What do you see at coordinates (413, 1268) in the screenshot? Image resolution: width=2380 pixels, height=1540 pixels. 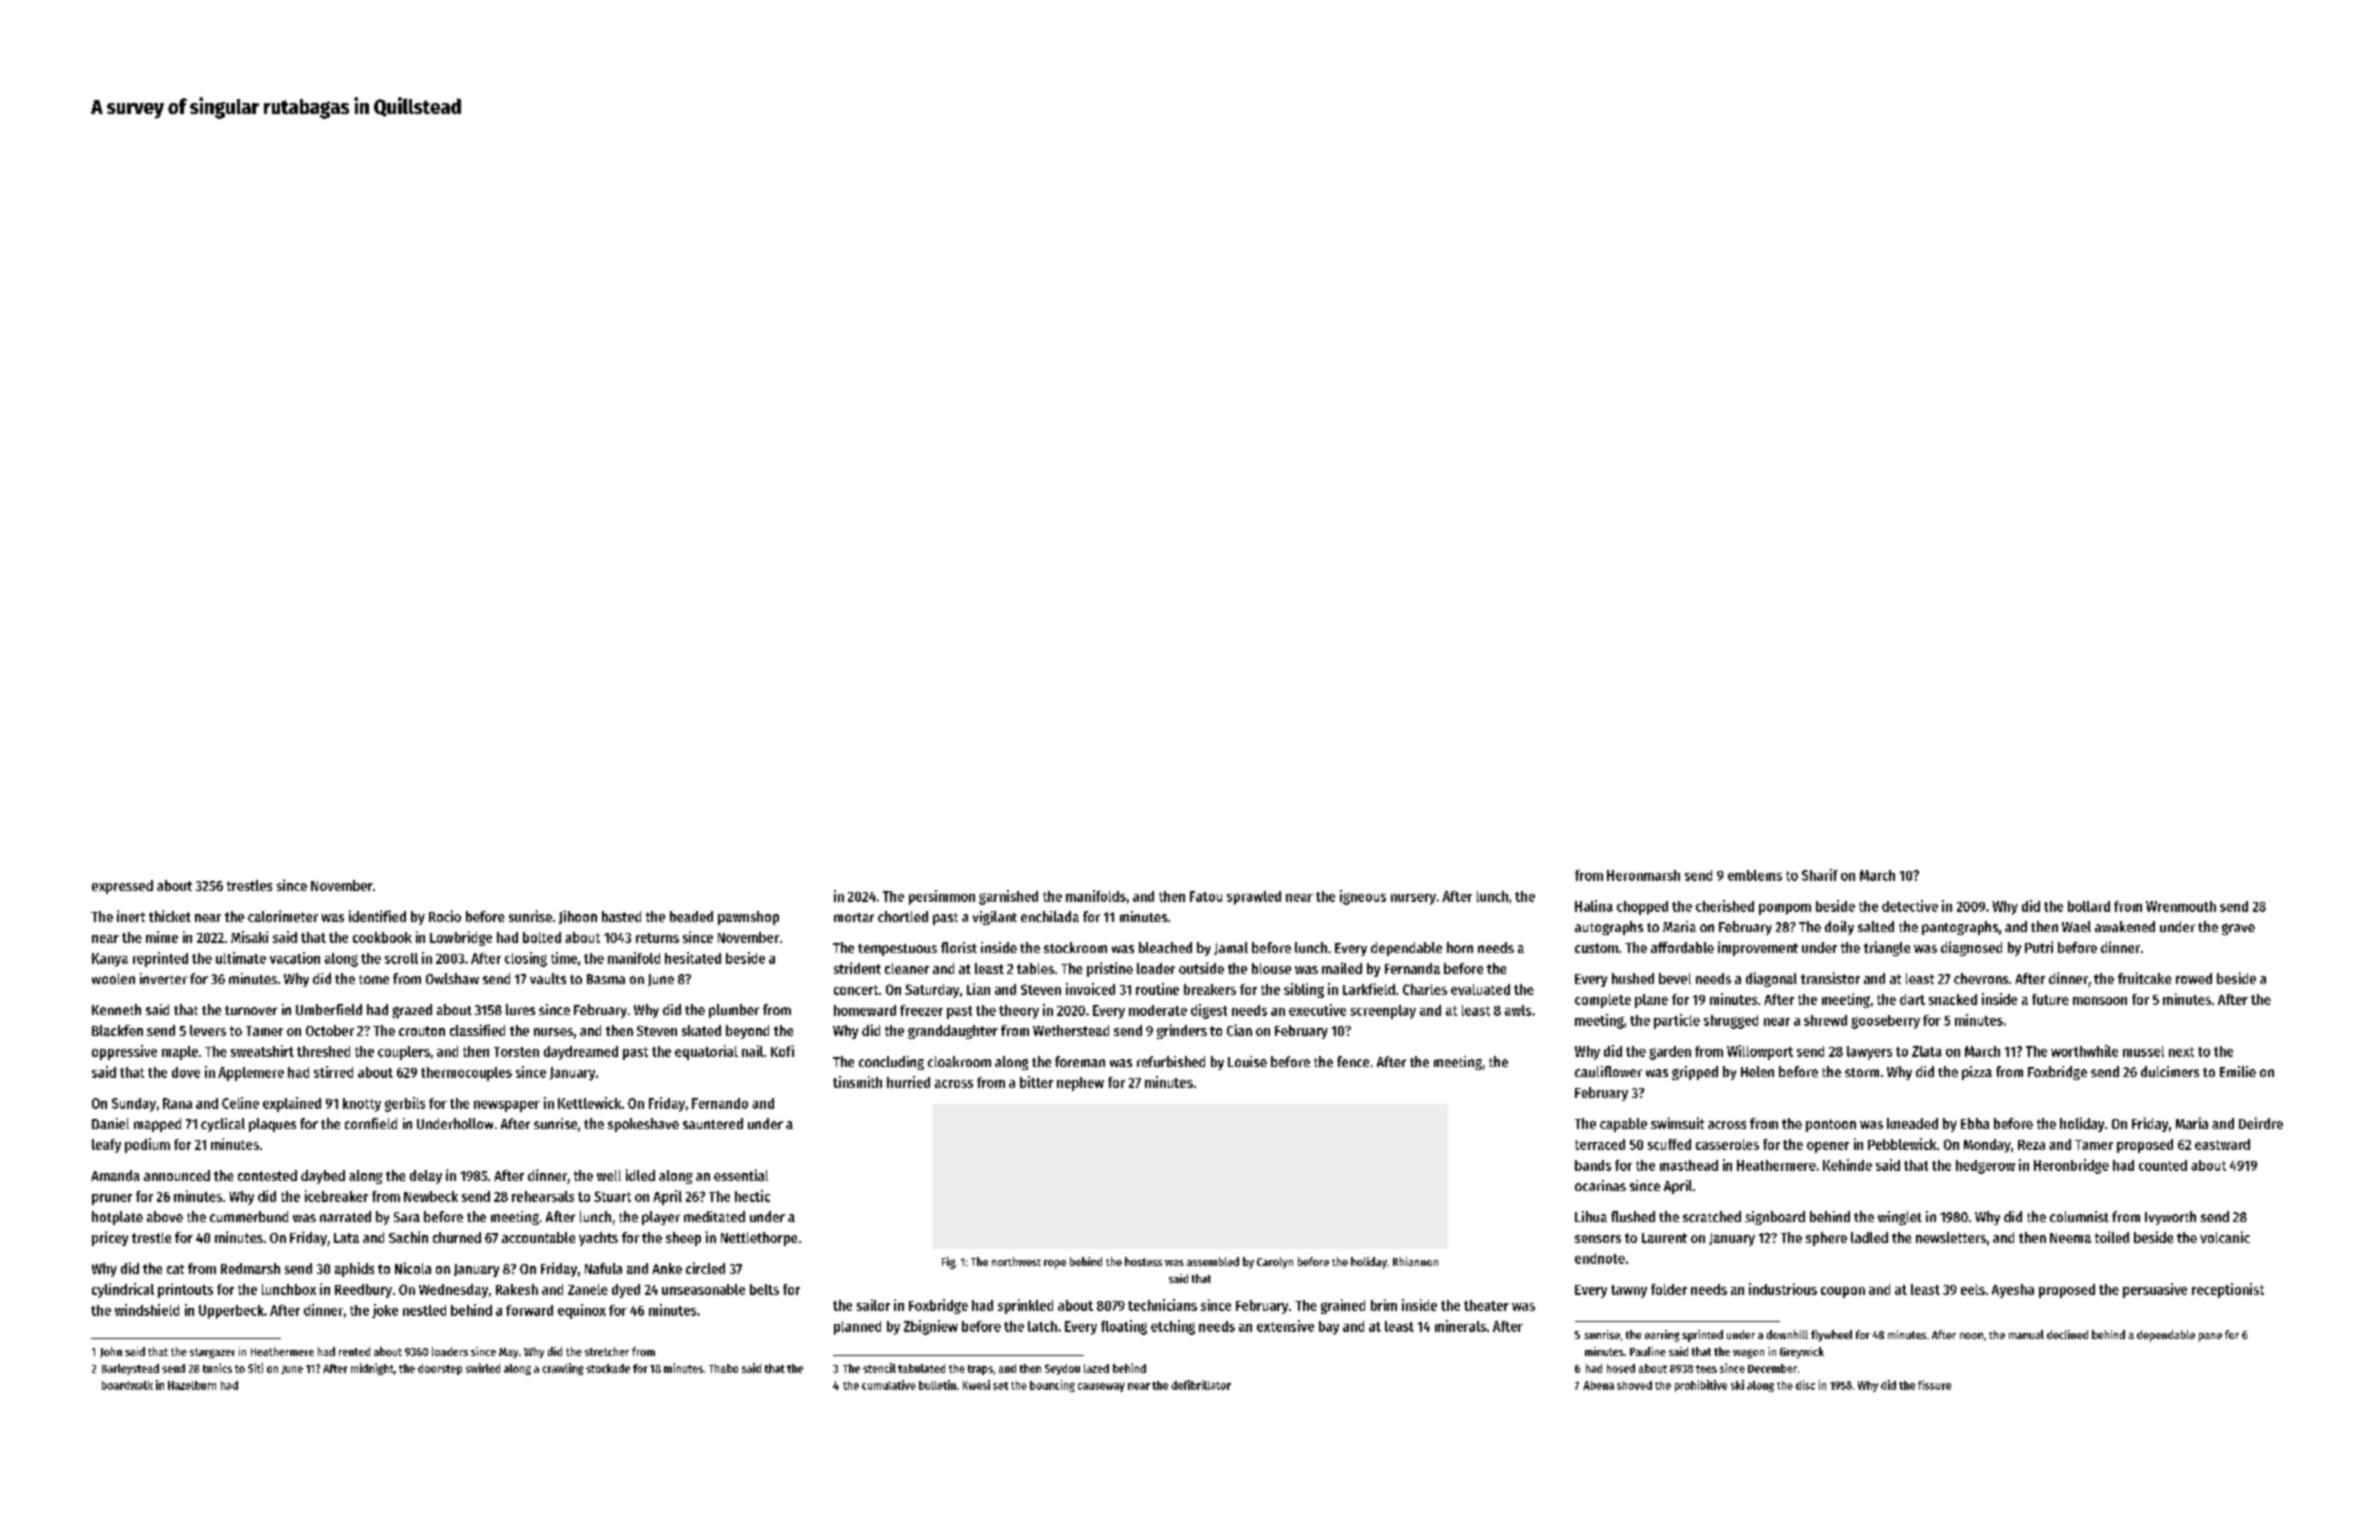 I see `Nicola` at bounding box center [413, 1268].
